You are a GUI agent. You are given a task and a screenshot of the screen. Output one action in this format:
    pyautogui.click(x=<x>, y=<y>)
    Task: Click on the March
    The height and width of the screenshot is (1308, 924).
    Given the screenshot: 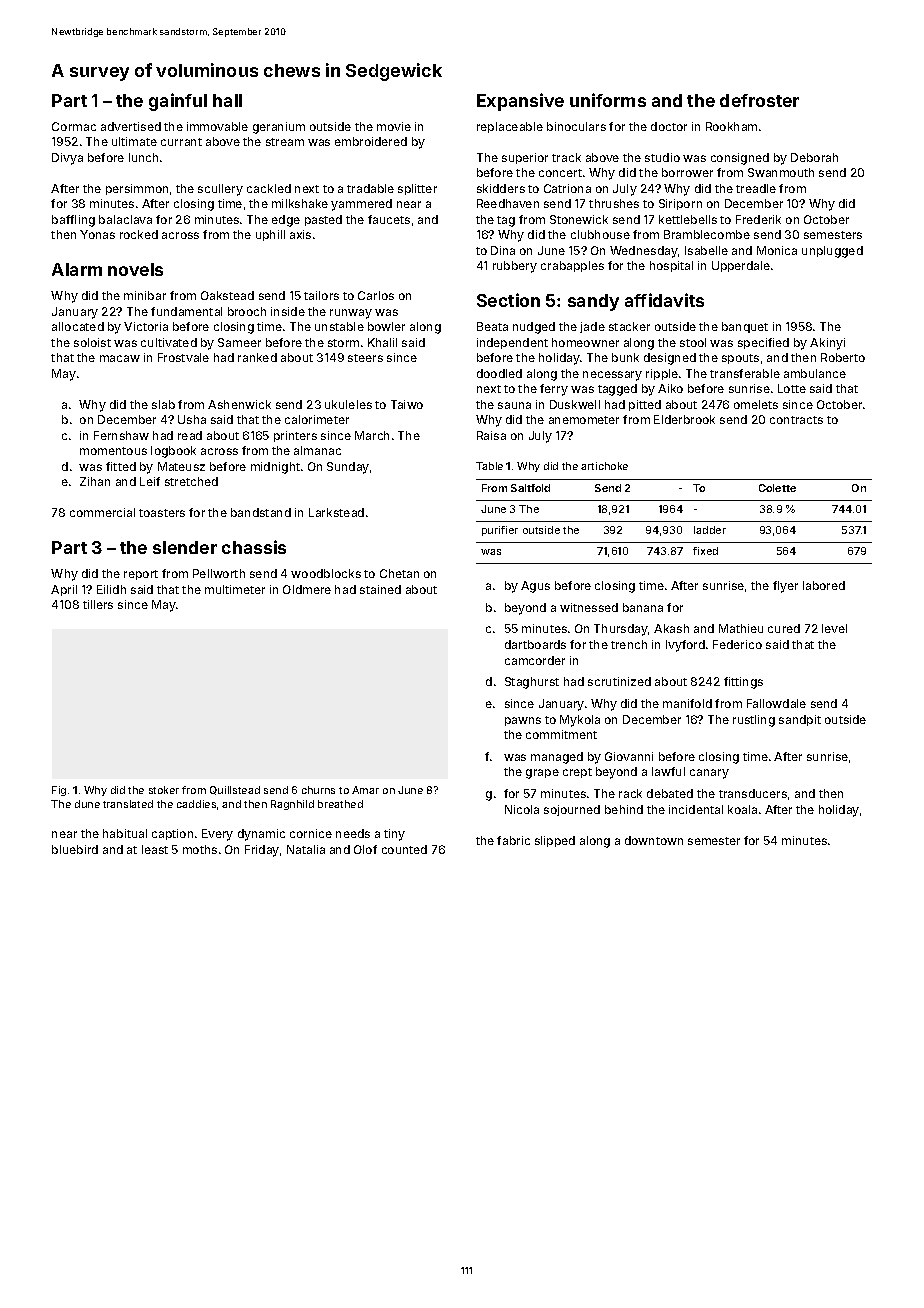 What is the action you would take?
    pyautogui.click(x=372, y=435)
